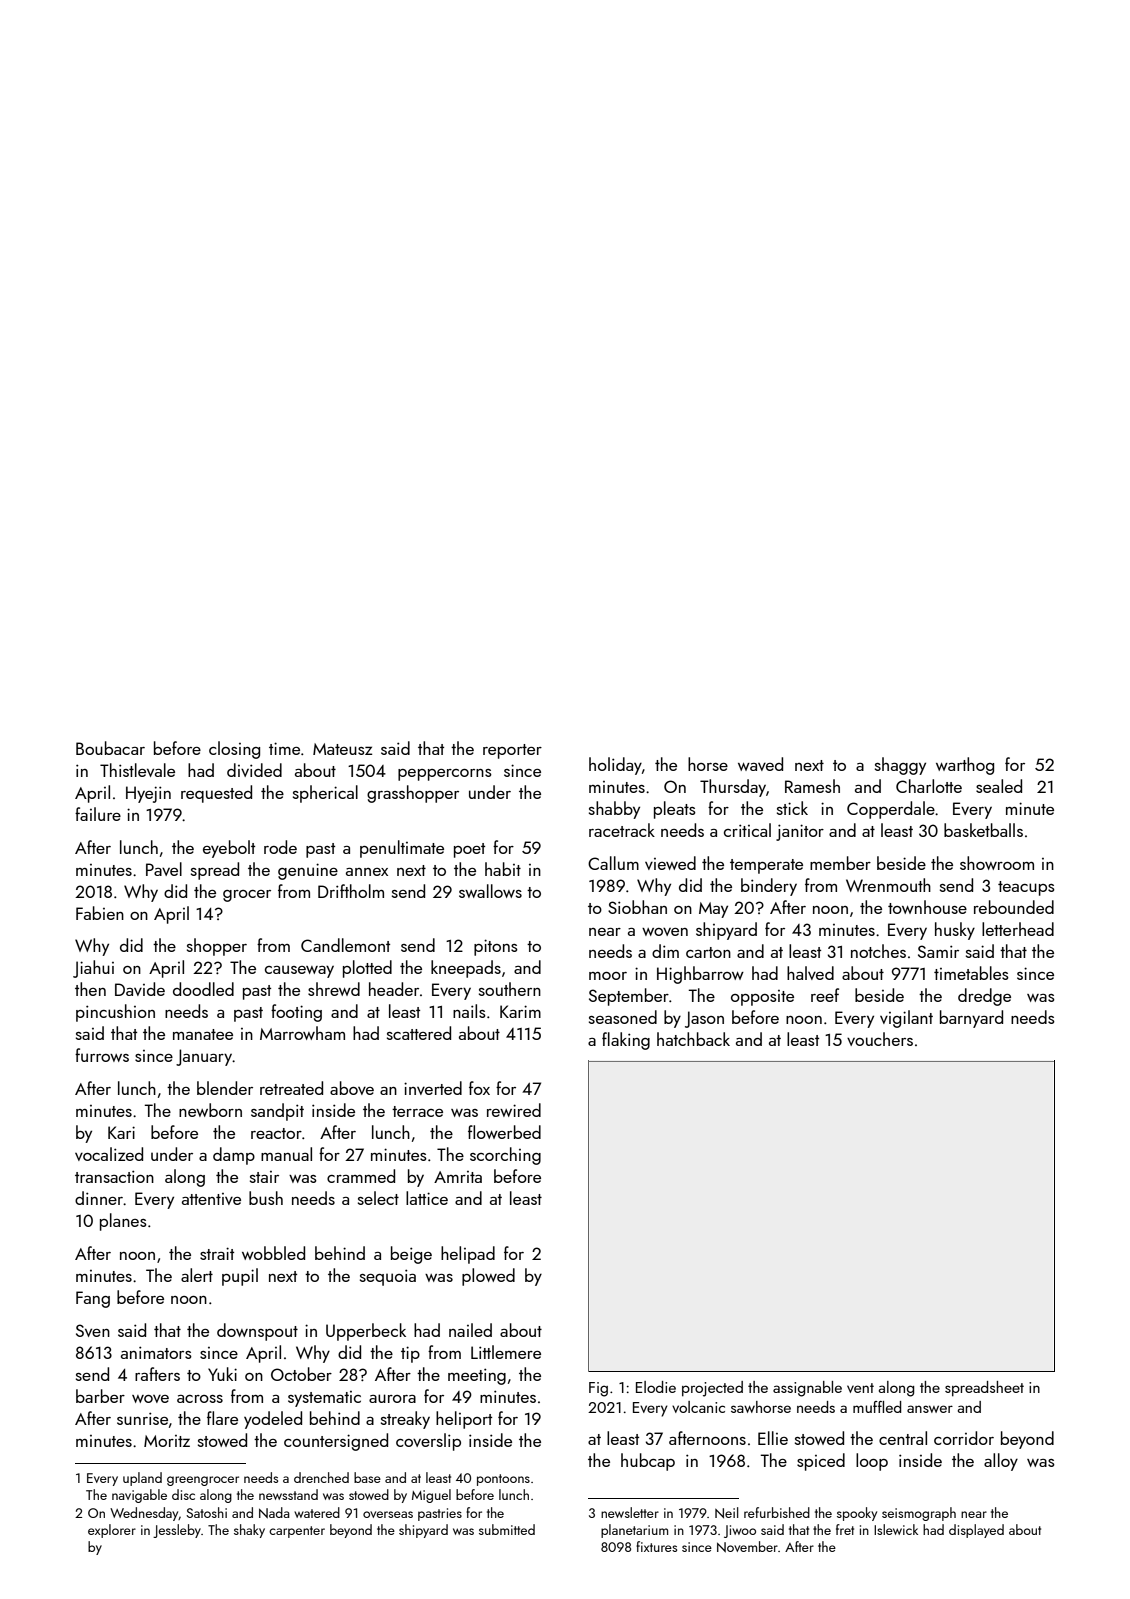 The height and width of the screenshot is (1599, 1130). Describe the element at coordinates (148, 794) in the screenshot. I see `Hyejin` at that location.
